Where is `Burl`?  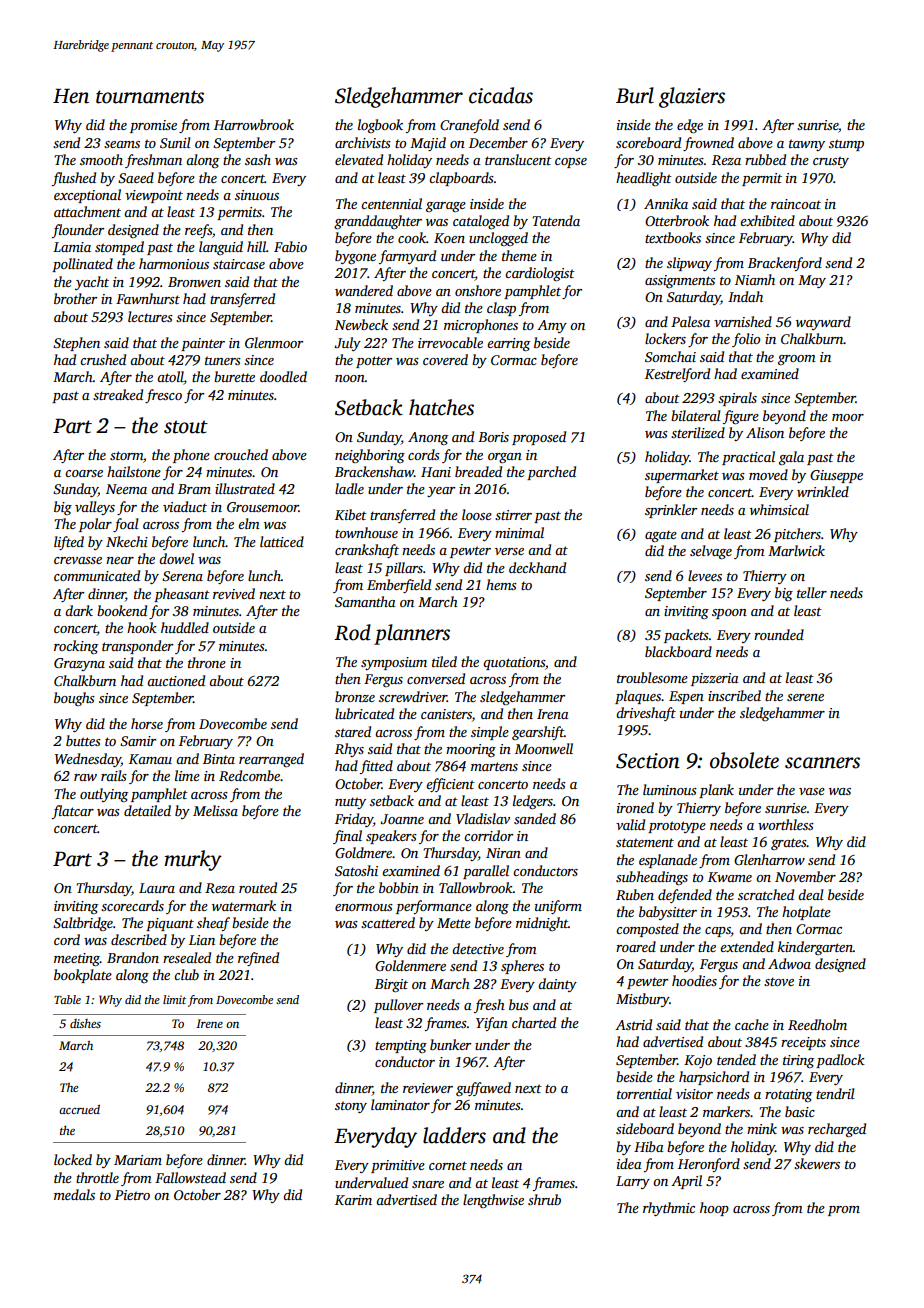 Burl is located at coordinates (635, 95).
